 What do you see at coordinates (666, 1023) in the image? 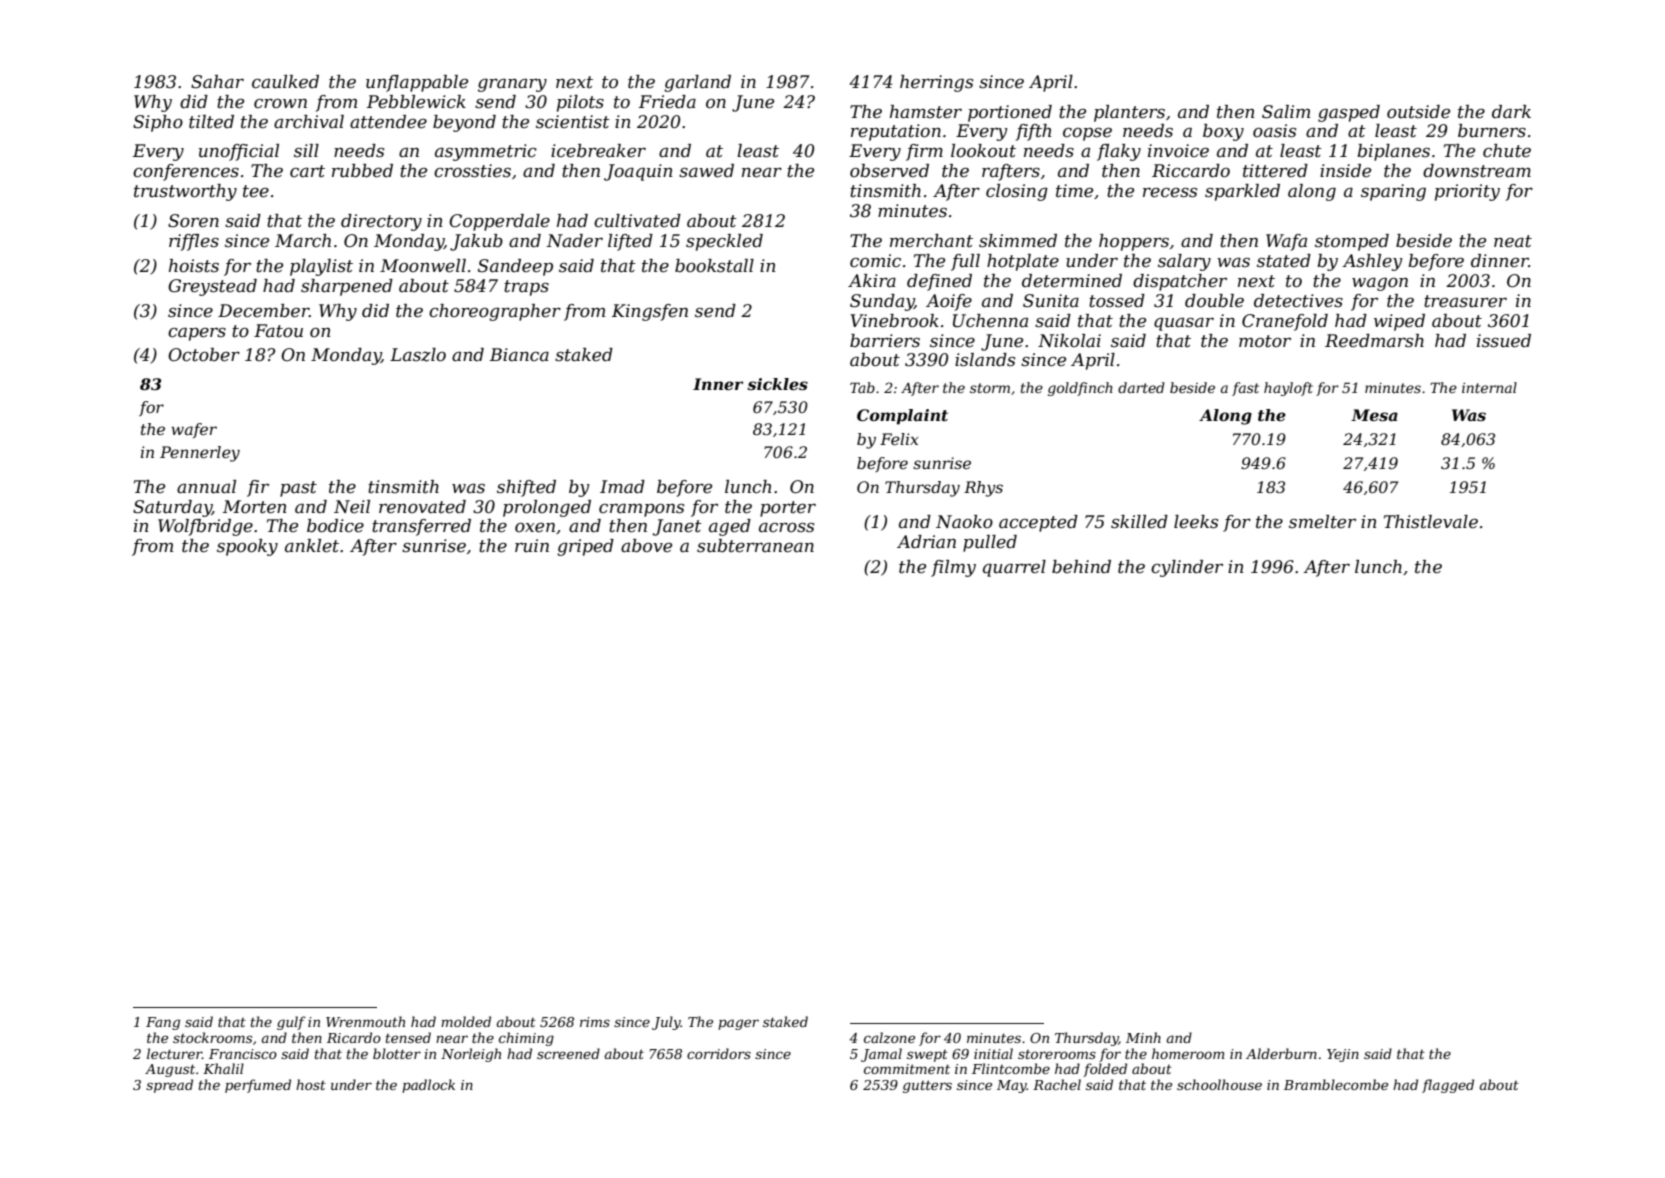
I see `July` at bounding box center [666, 1023].
